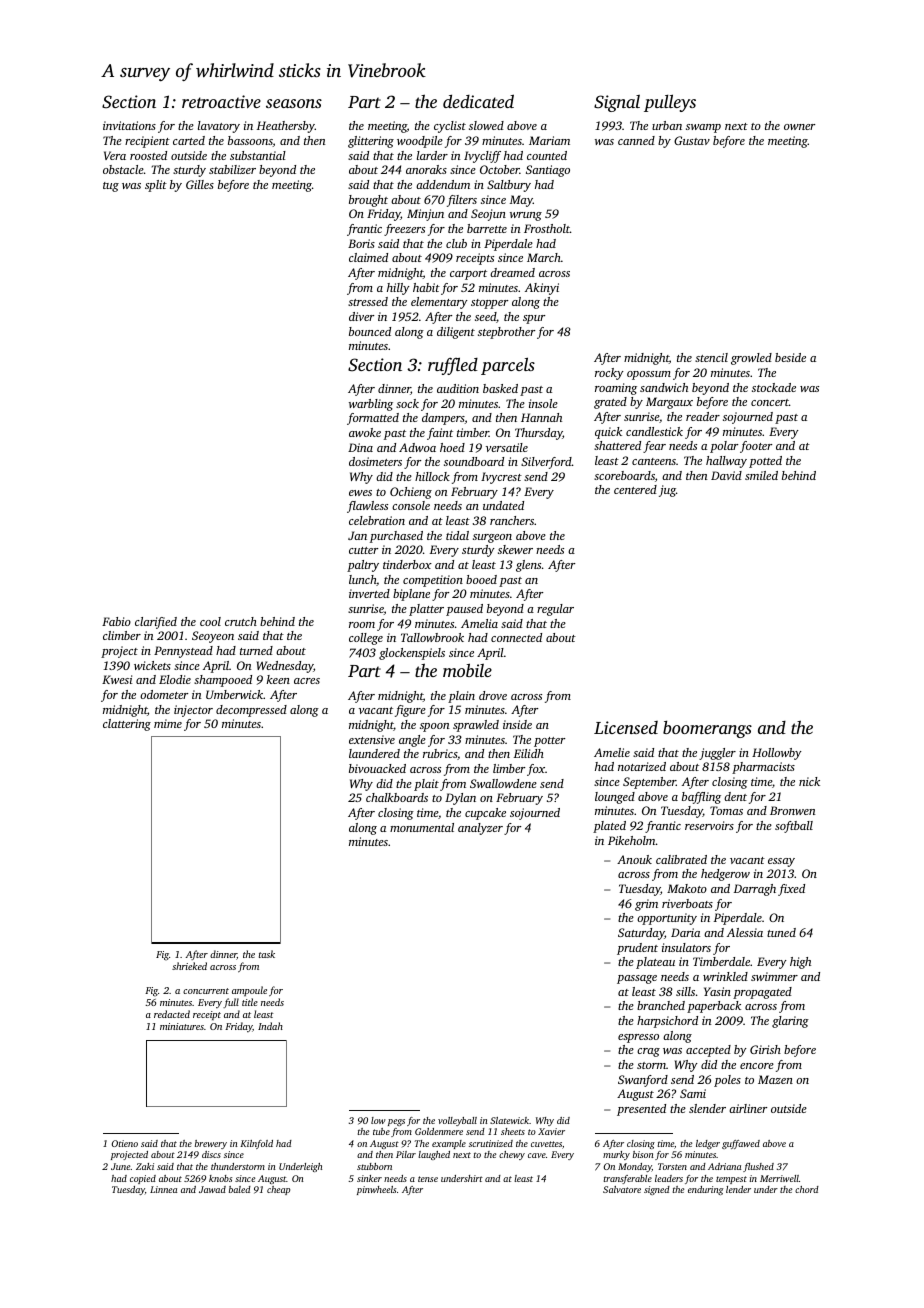  I want to click on tug, so click(111, 187).
